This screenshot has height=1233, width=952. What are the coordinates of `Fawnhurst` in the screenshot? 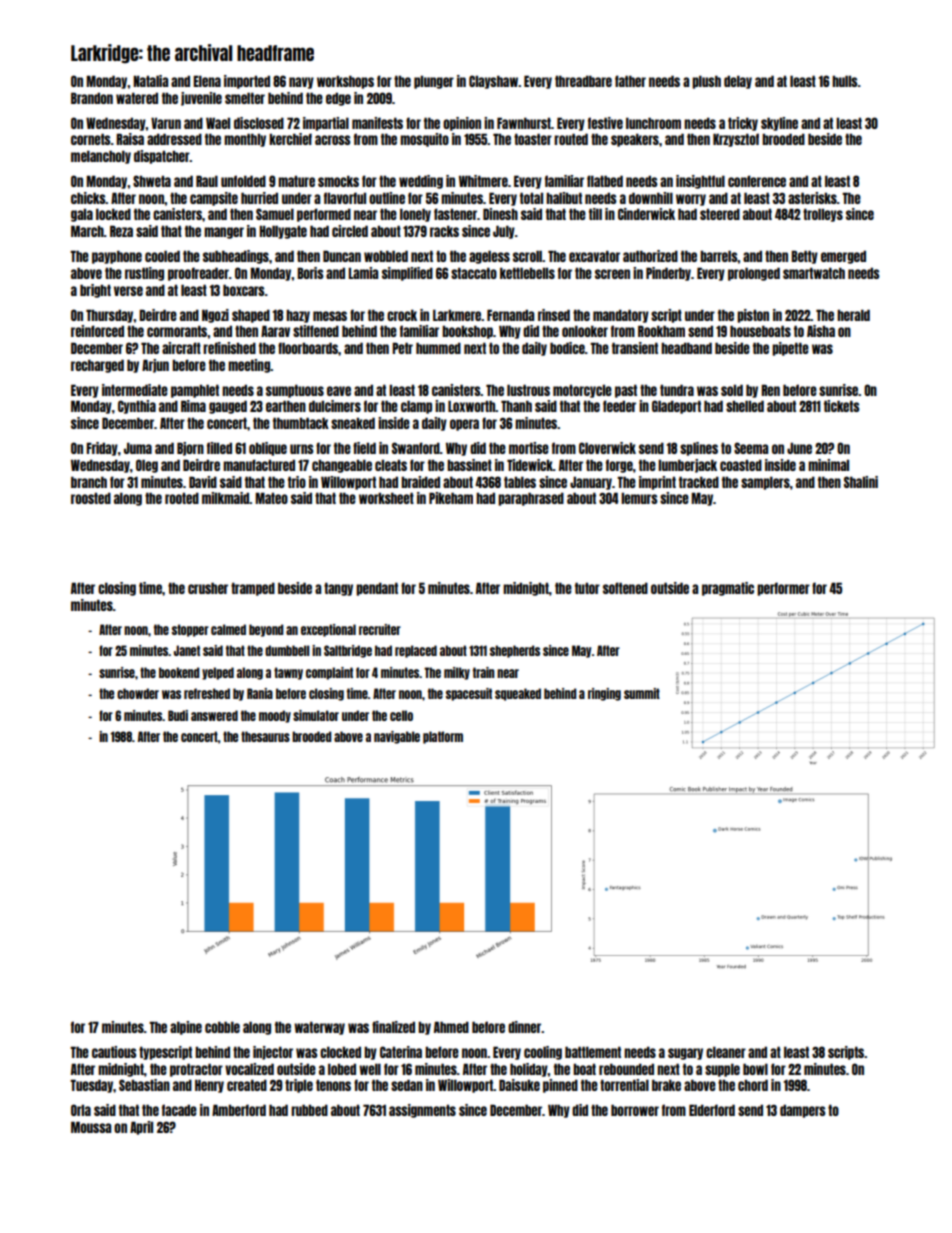 It's located at (524, 123).
